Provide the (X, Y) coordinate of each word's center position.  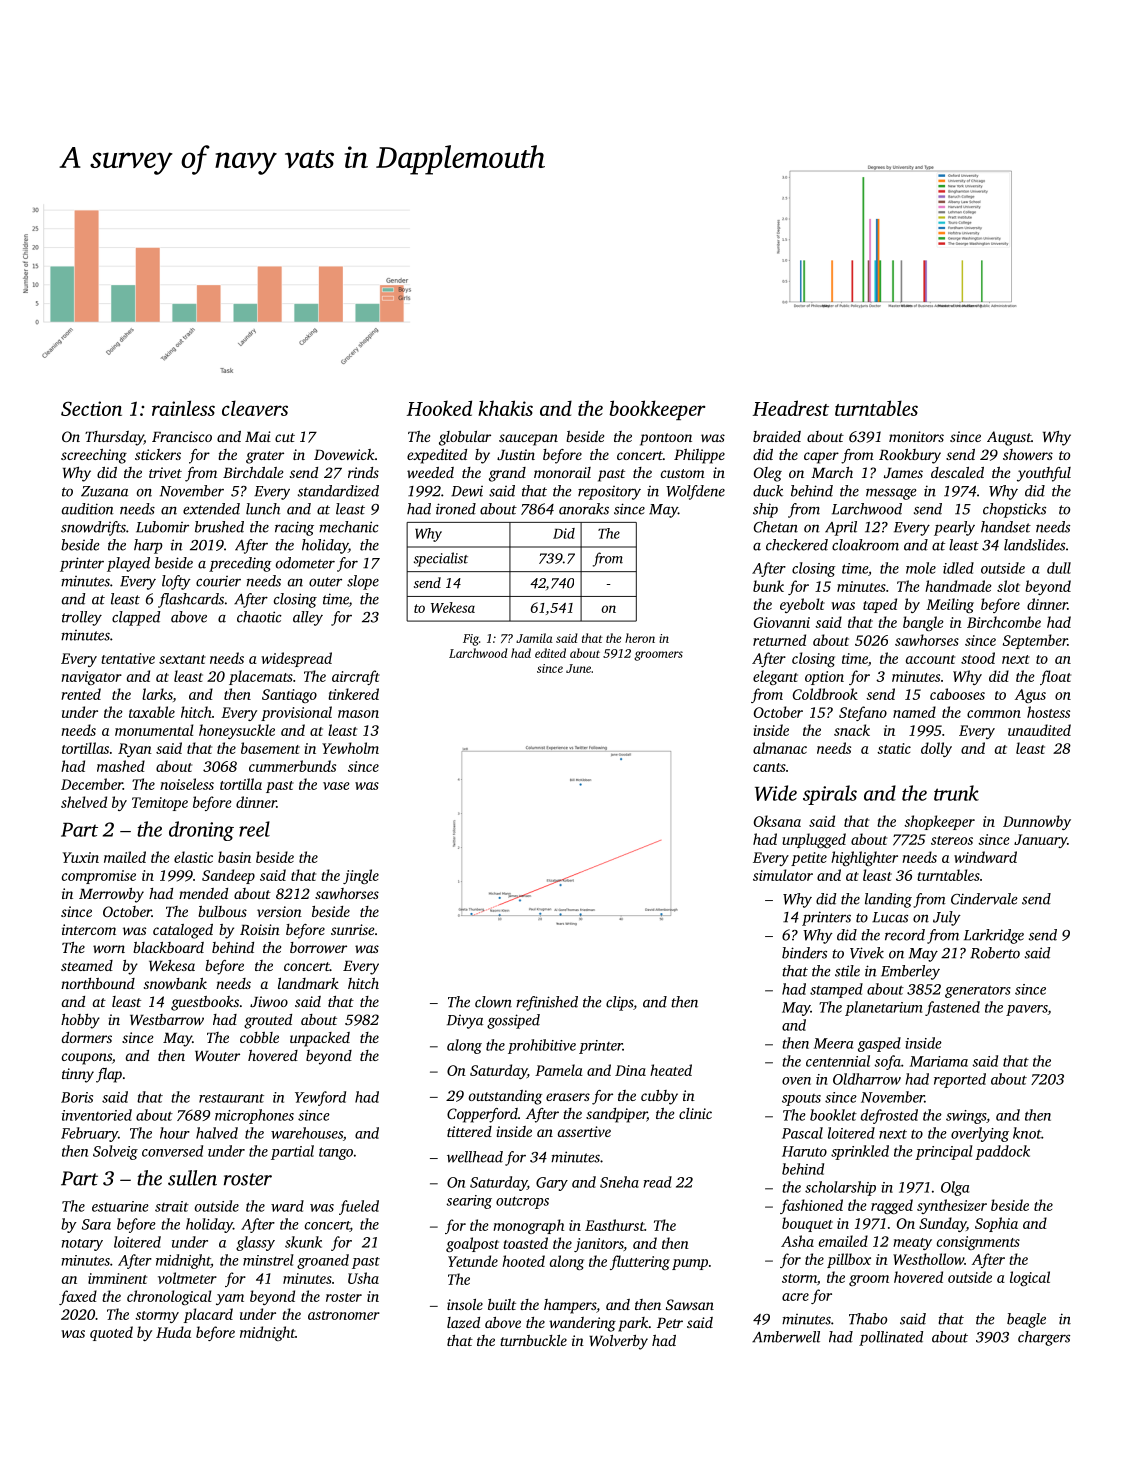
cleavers (255, 408)
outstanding (505, 1097)
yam (230, 1299)
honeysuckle (237, 731)
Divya (465, 1022)
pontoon (666, 439)
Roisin (260, 929)
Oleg (768, 474)
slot (1008, 586)
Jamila (534, 638)
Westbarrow (167, 1019)
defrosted (889, 1116)
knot (1027, 1133)
